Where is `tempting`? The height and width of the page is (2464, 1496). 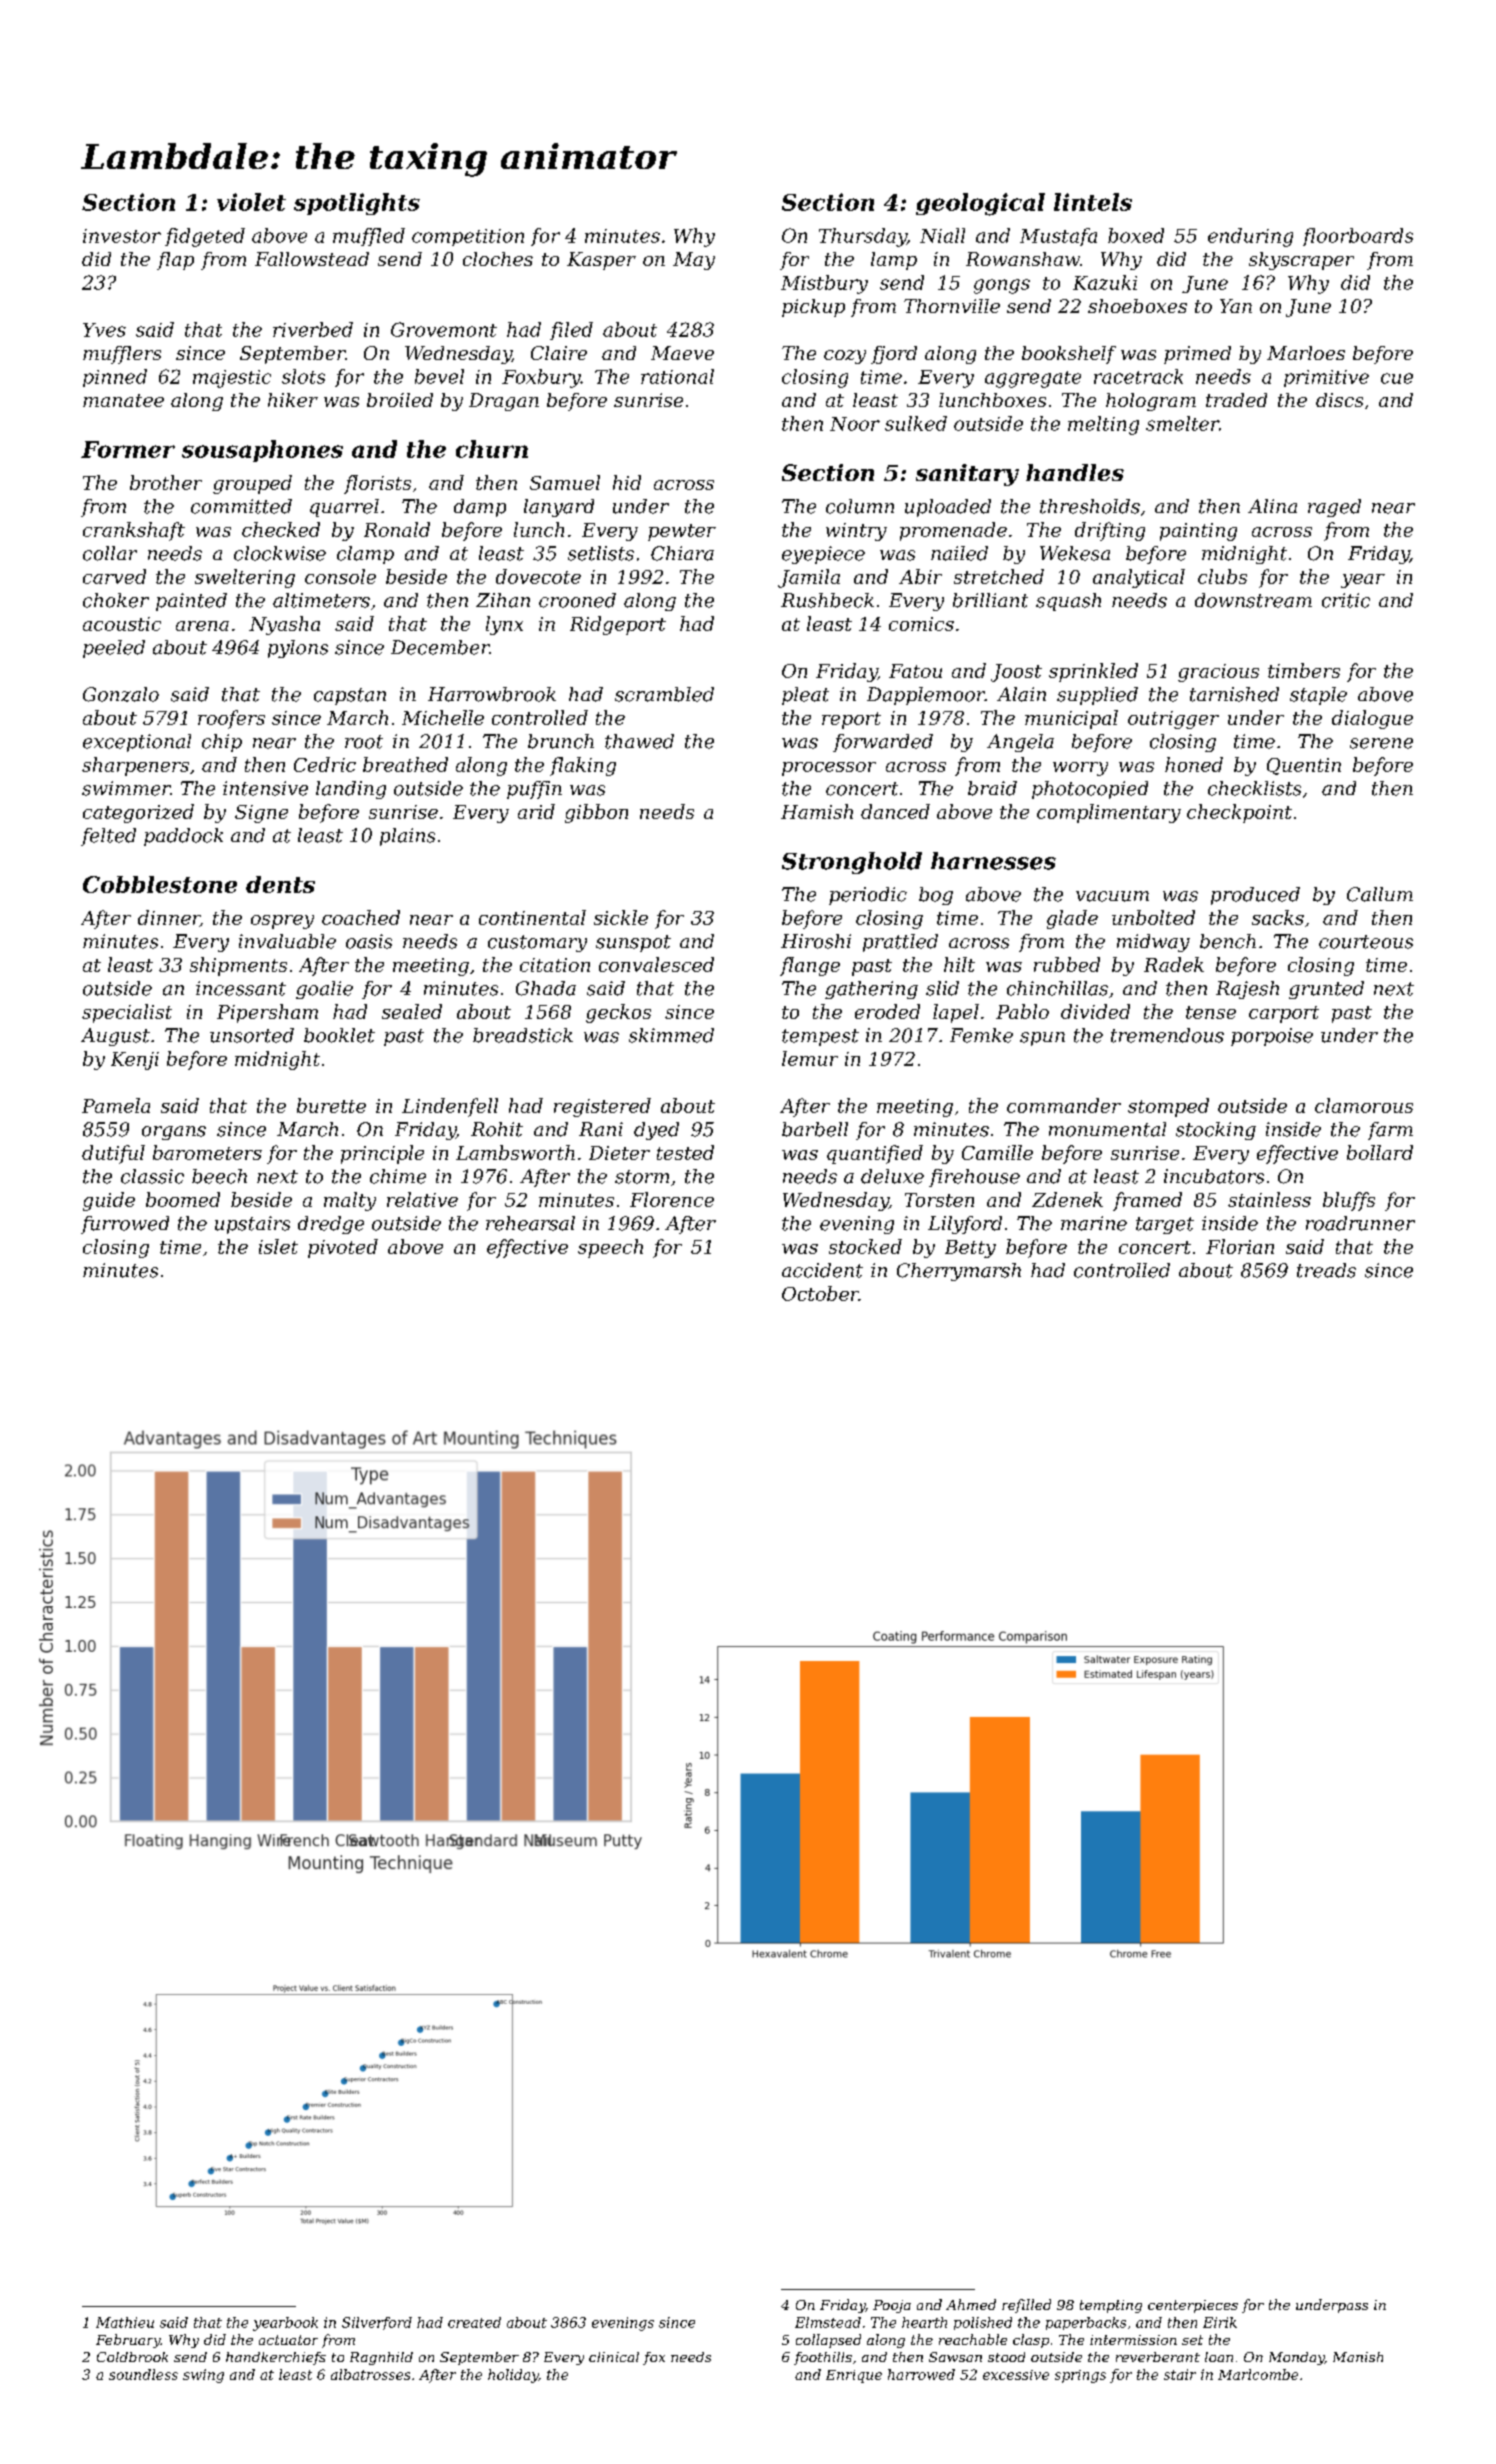
tempting is located at coordinates (1111, 2306).
